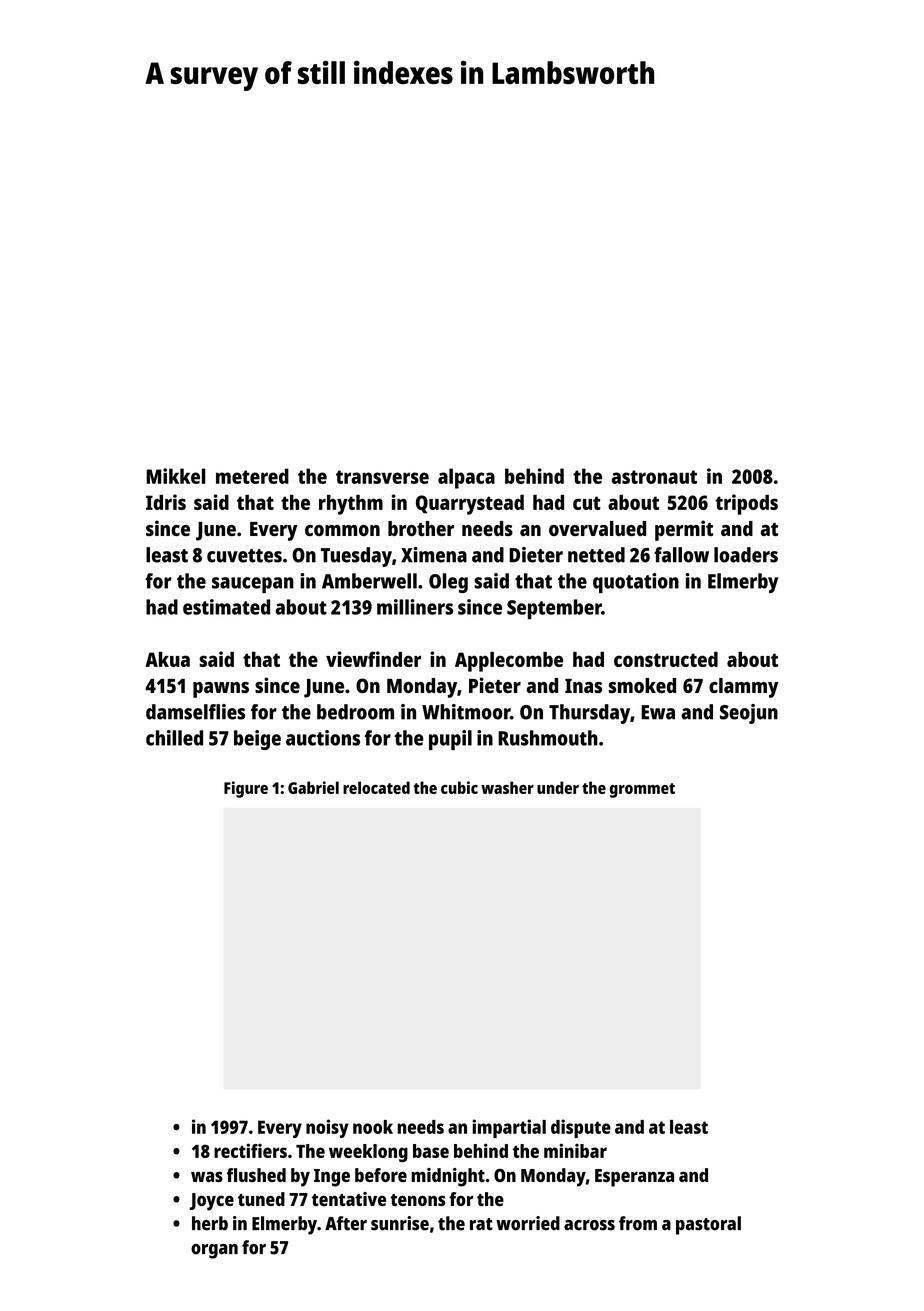 The height and width of the screenshot is (1311, 924). Describe the element at coordinates (167, 659) in the screenshot. I see `Akua` at that location.
